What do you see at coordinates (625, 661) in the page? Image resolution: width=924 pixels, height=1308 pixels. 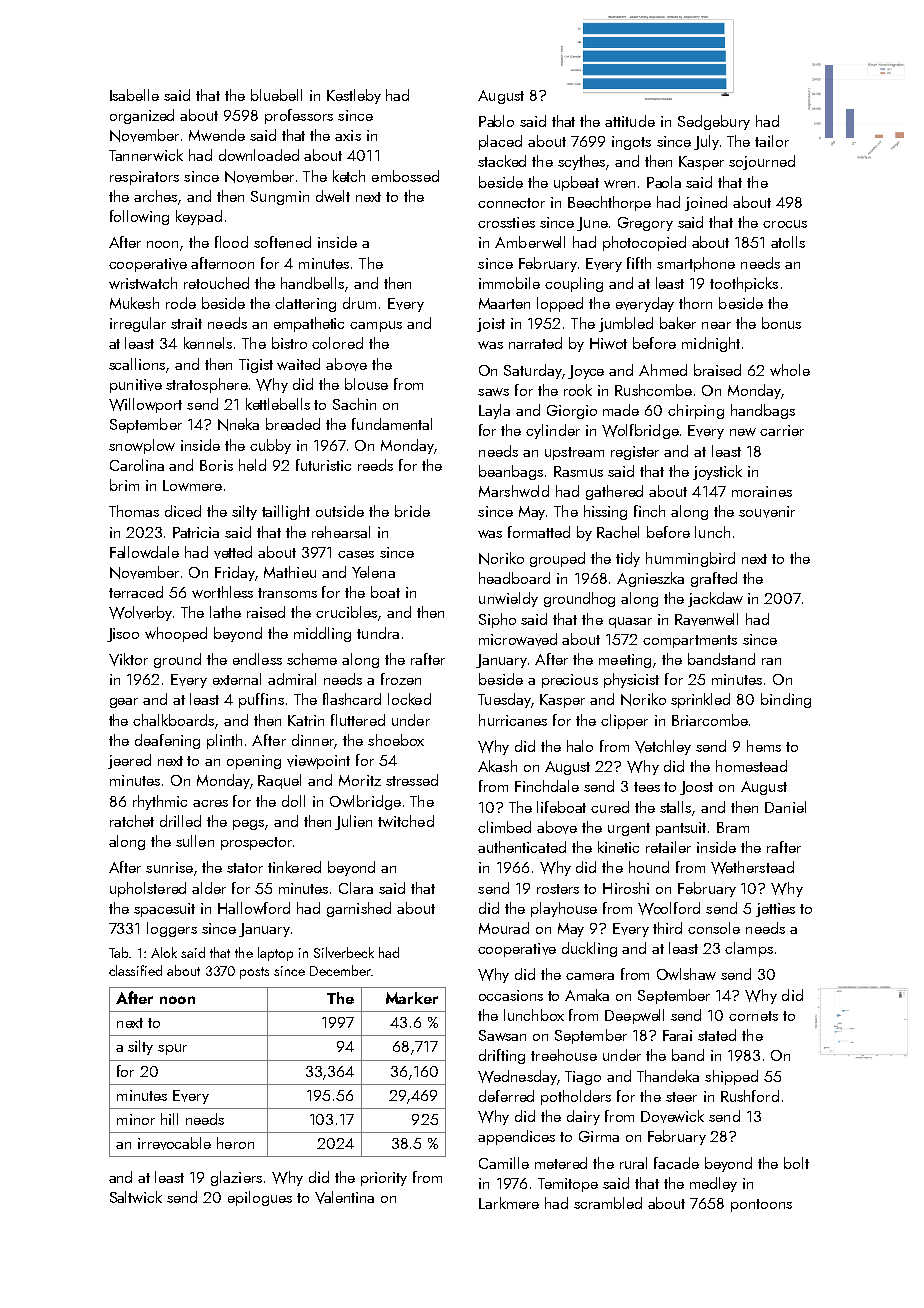 I see `meeting` at bounding box center [625, 661].
